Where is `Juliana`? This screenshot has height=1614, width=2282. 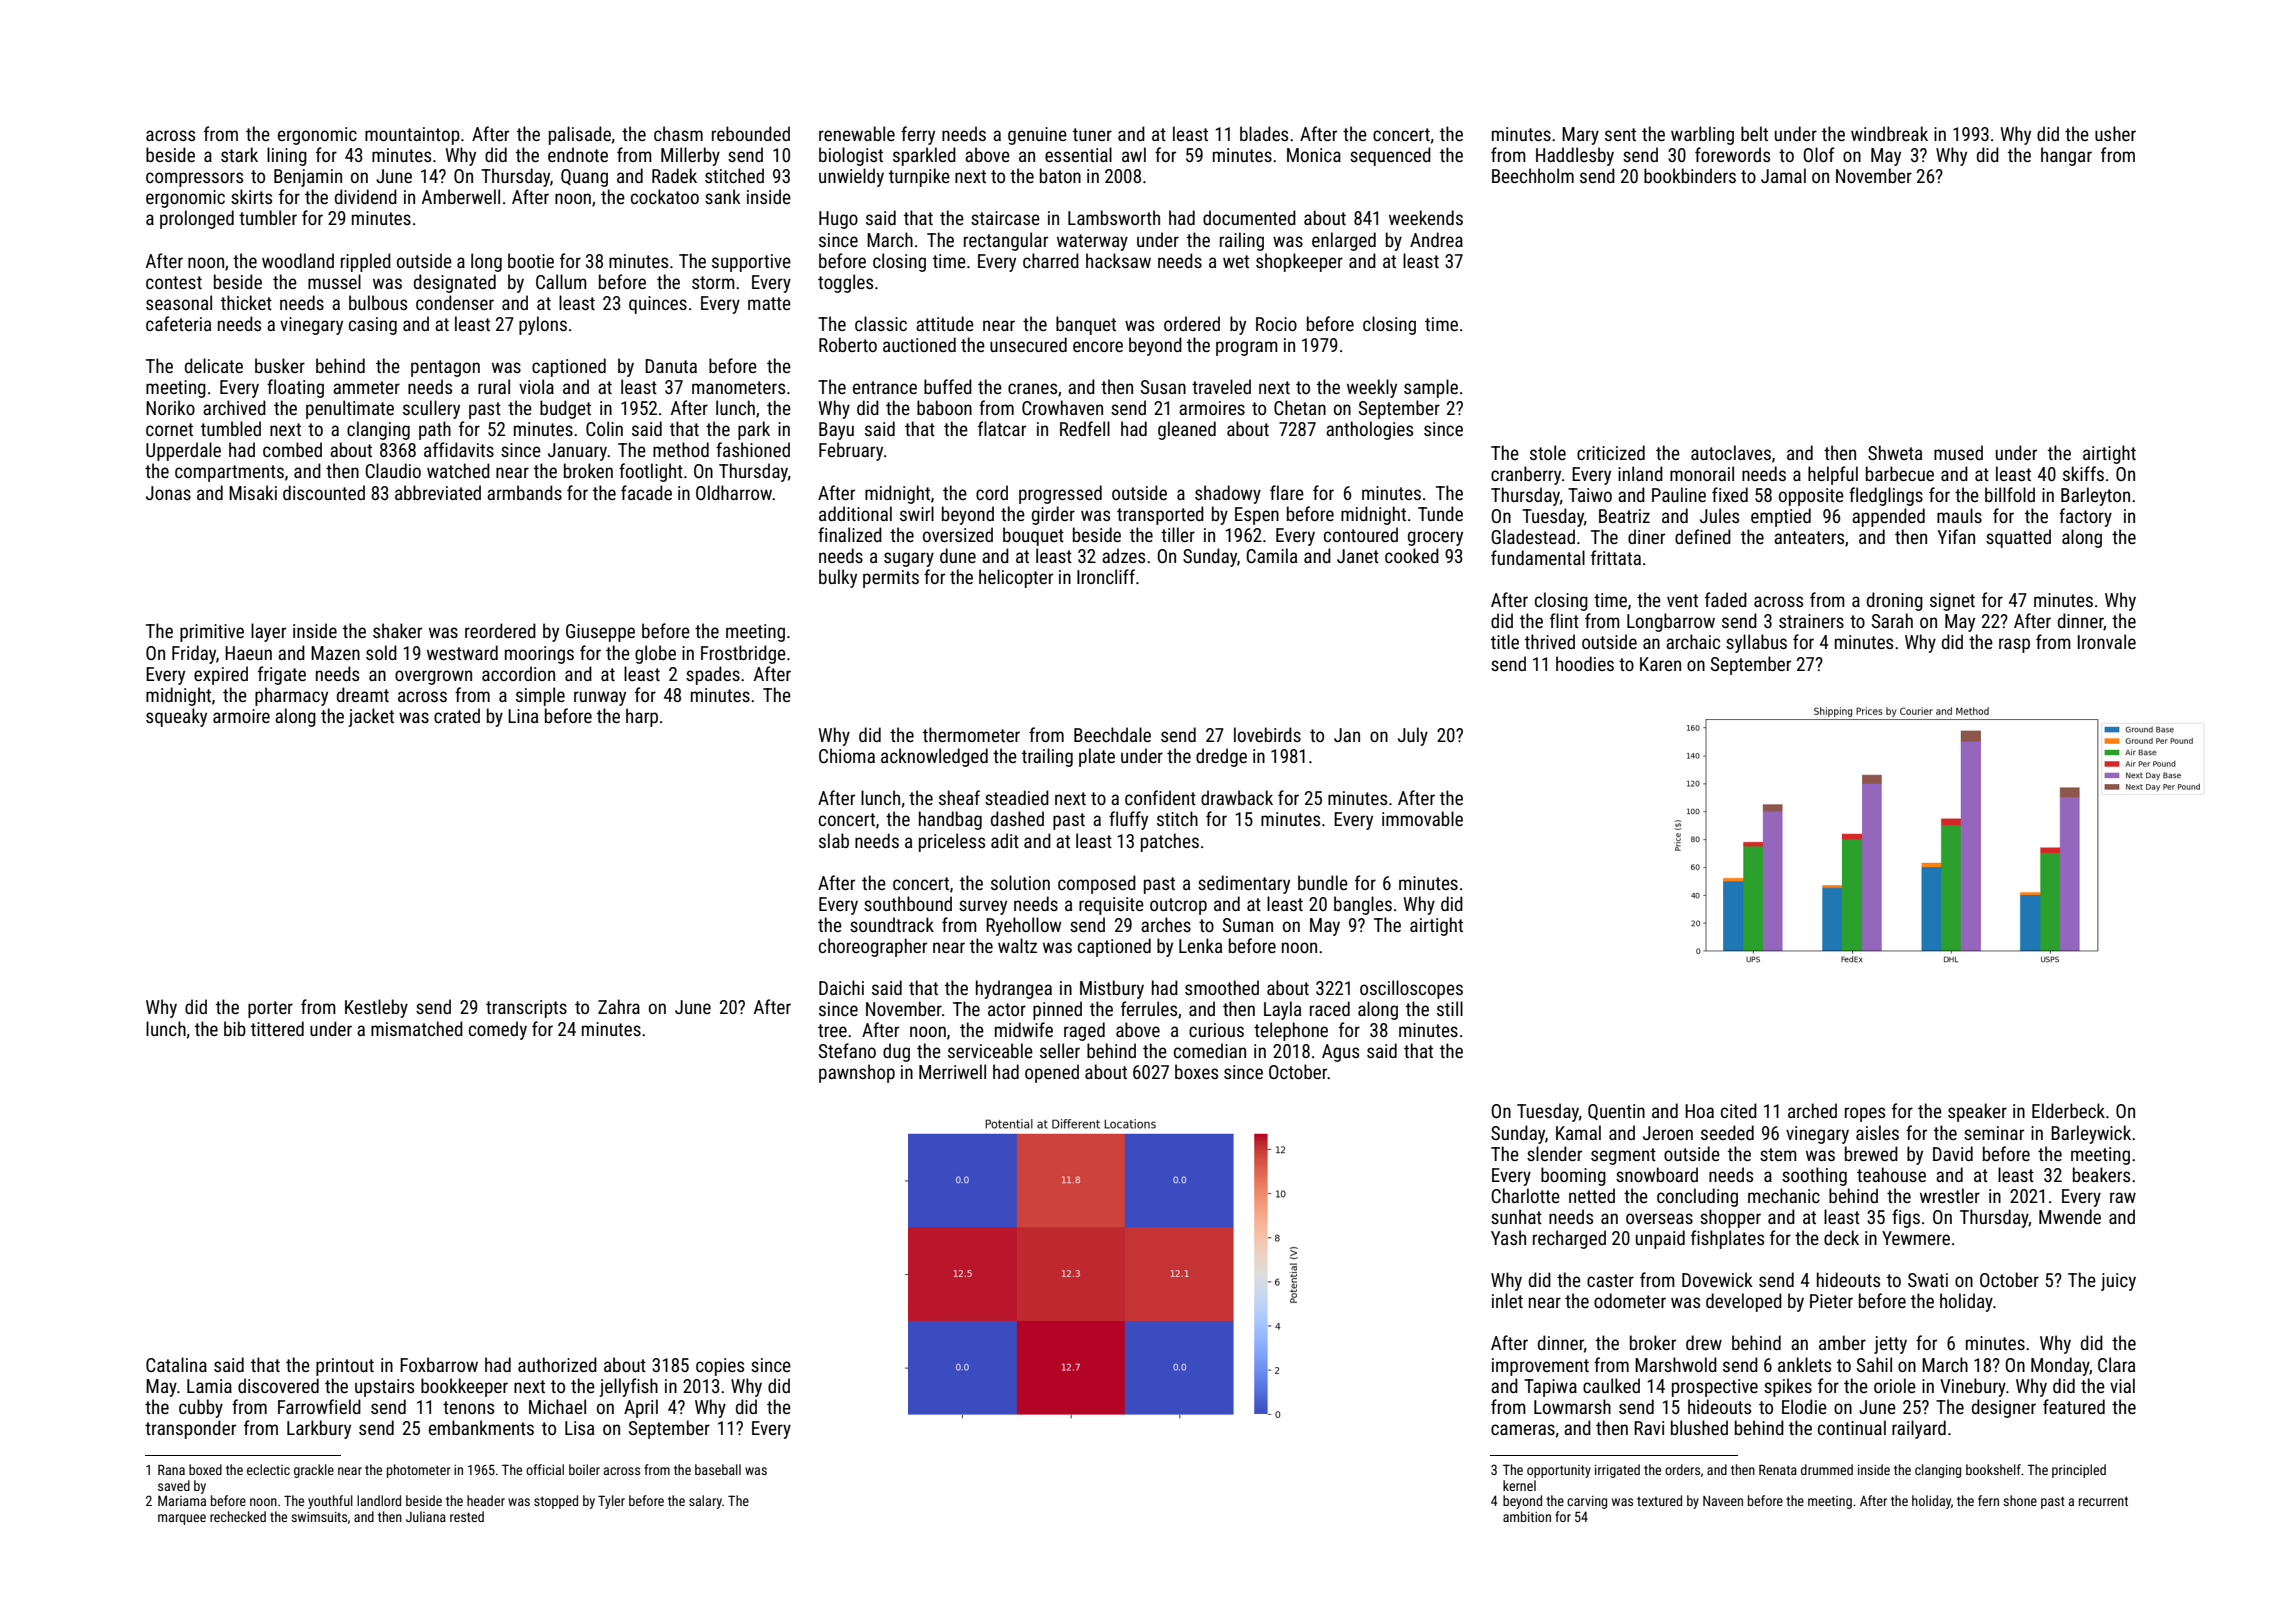
Juliana is located at coordinates (426, 1516).
